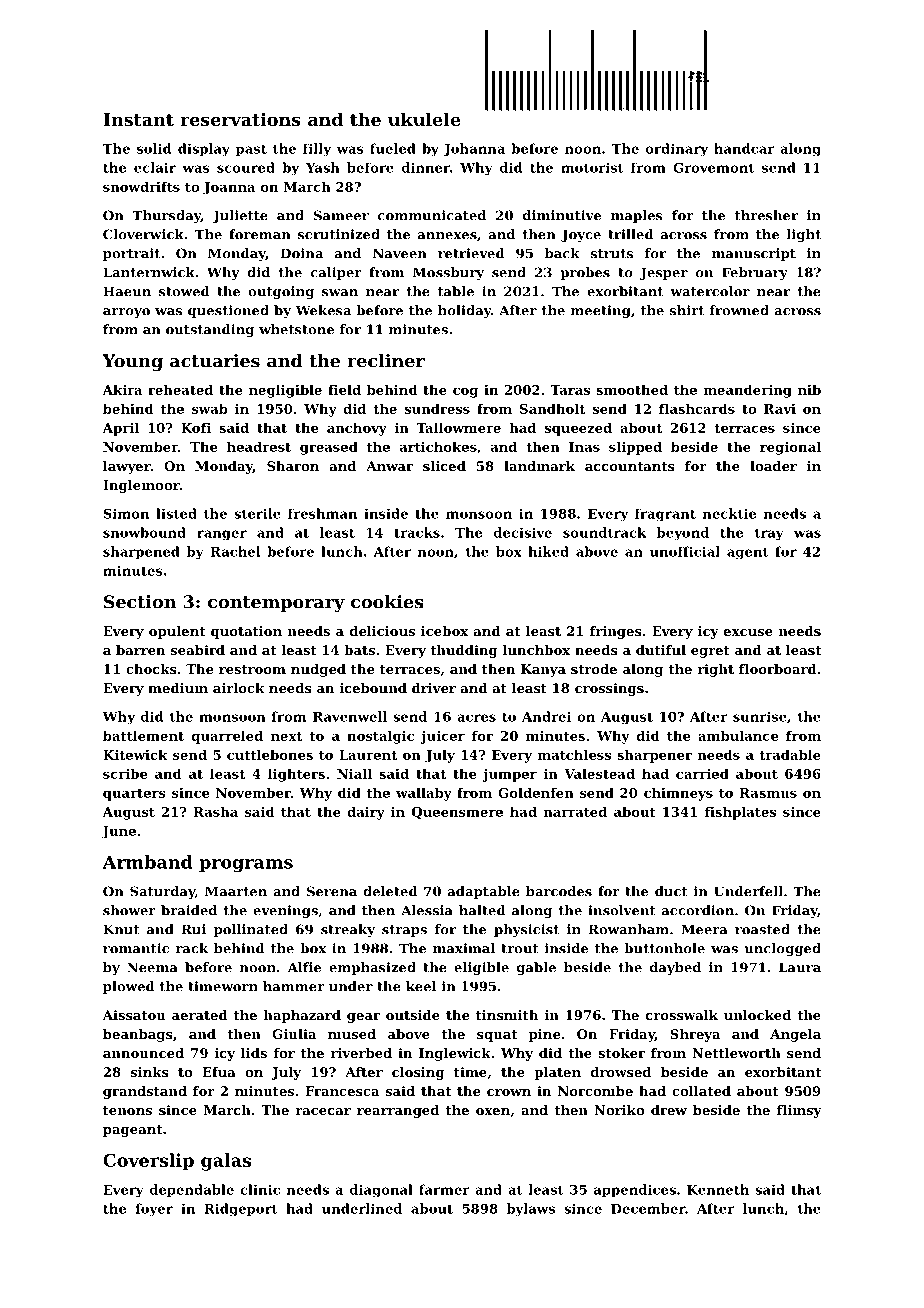 The image size is (924, 1308). I want to click on ordinary, so click(677, 150).
